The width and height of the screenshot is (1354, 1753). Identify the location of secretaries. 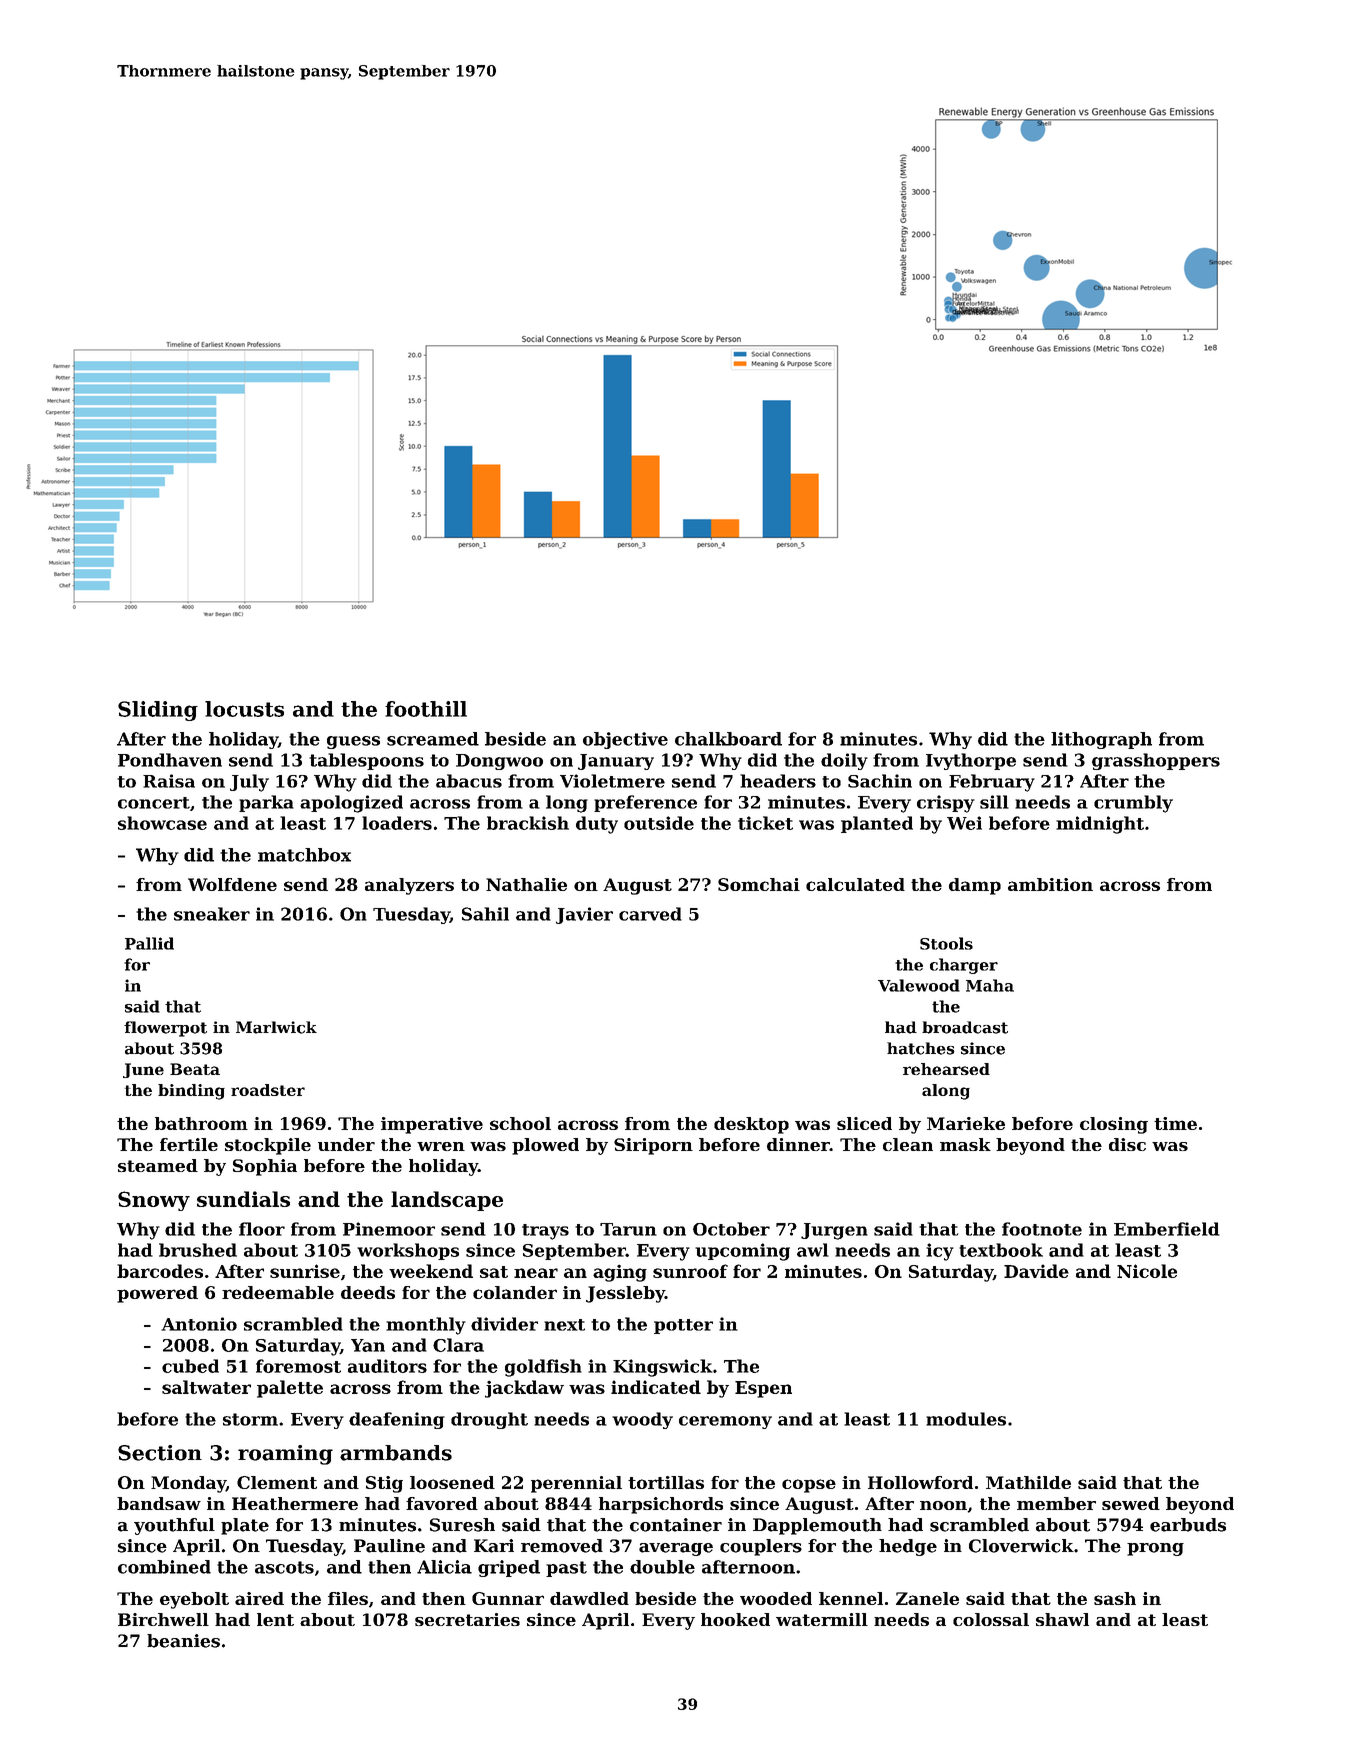
(467, 1619).
